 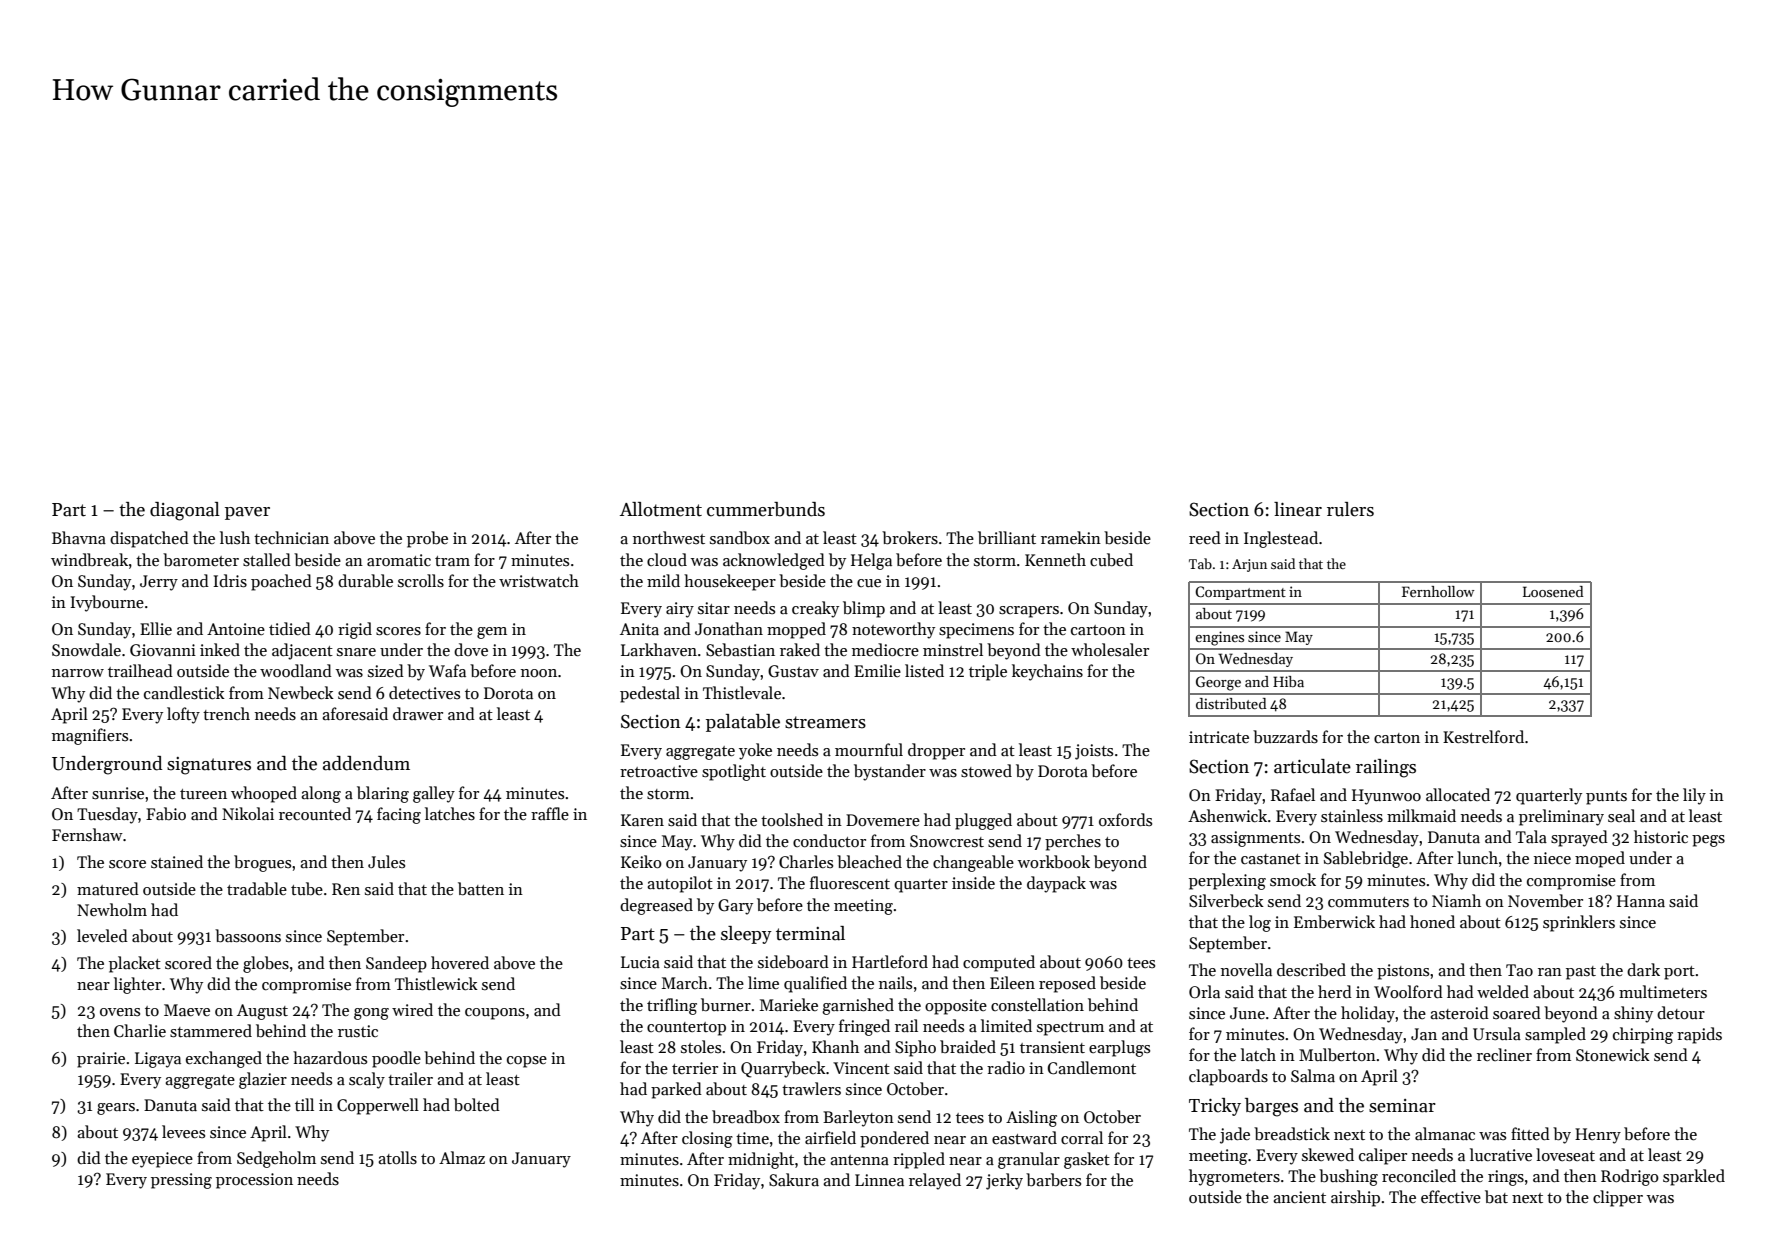 What do you see at coordinates (766, 509) in the document?
I see `cummerbunds` at bounding box center [766, 509].
